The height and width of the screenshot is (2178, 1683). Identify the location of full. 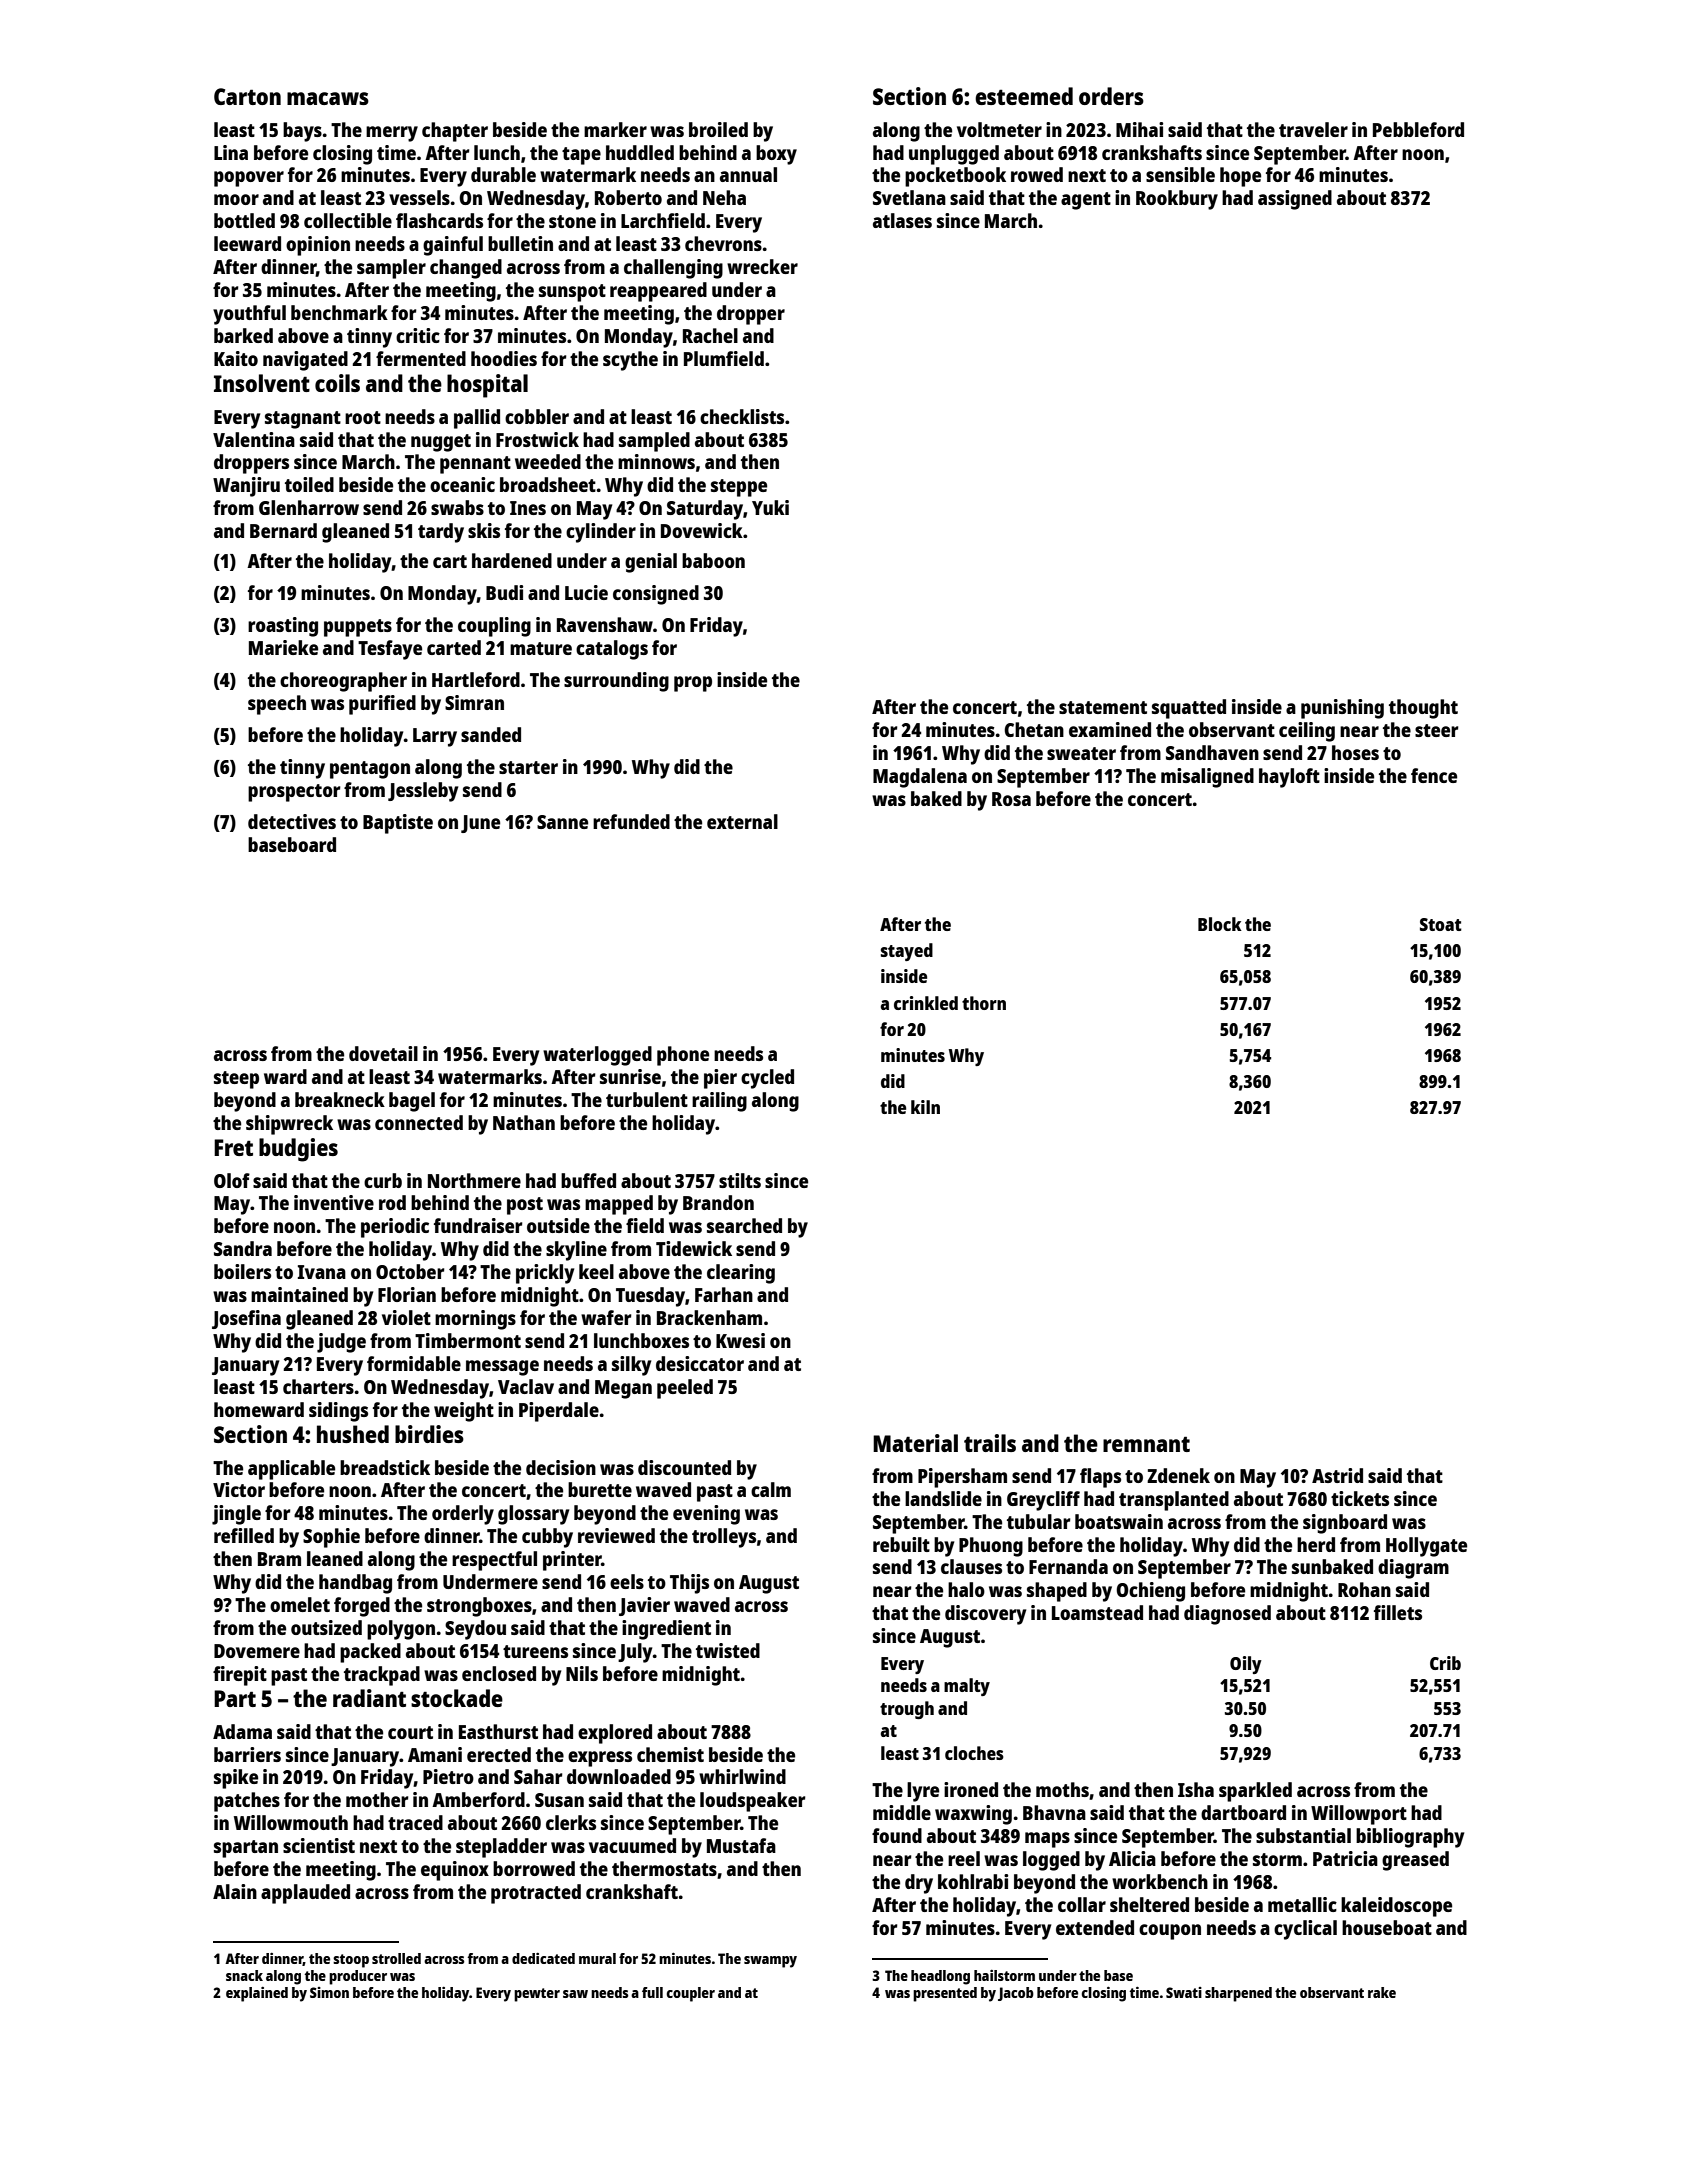
(652, 1992).
